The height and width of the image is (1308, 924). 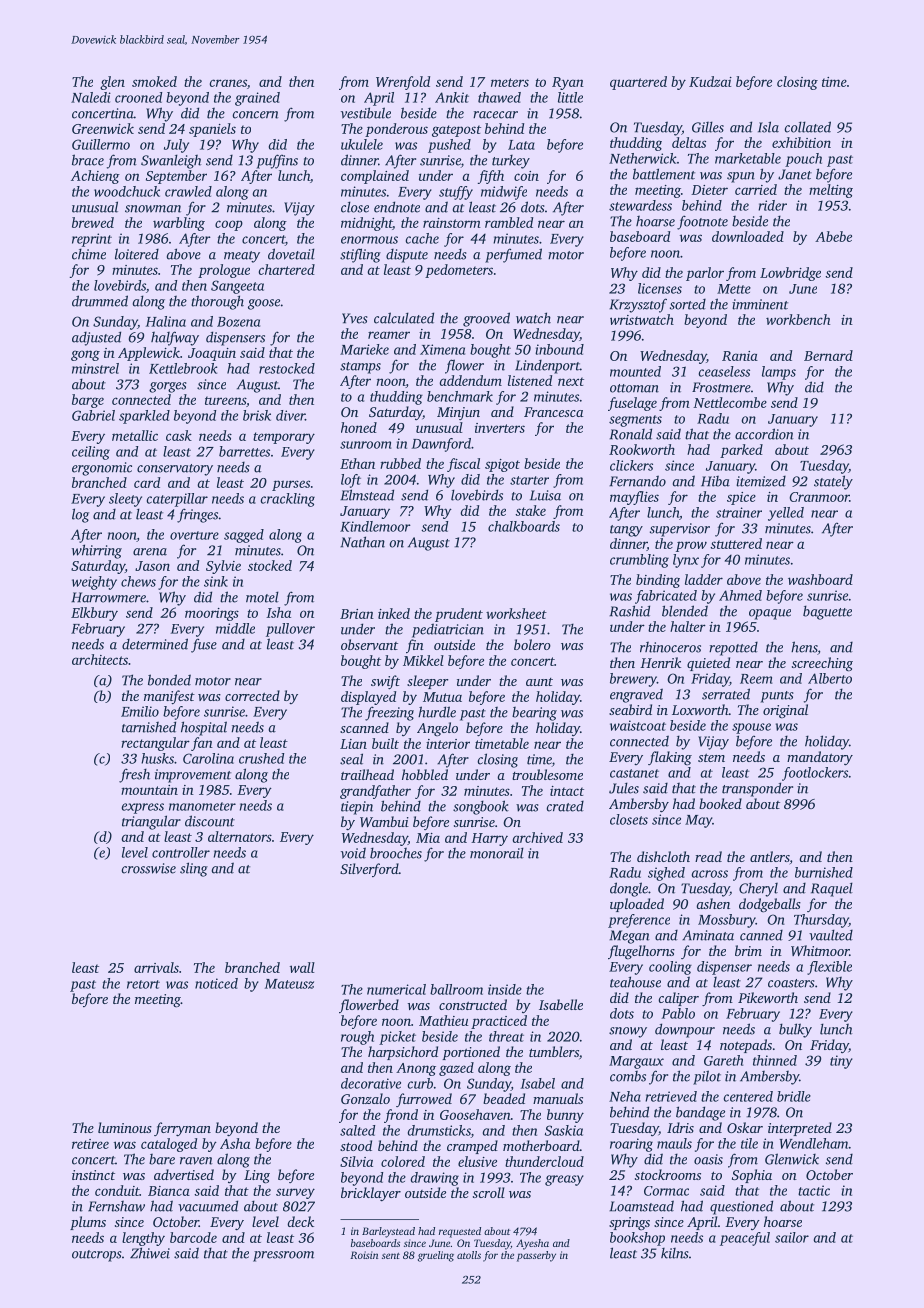 What do you see at coordinates (283, 1256) in the image?
I see `pressroom` at bounding box center [283, 1256].
